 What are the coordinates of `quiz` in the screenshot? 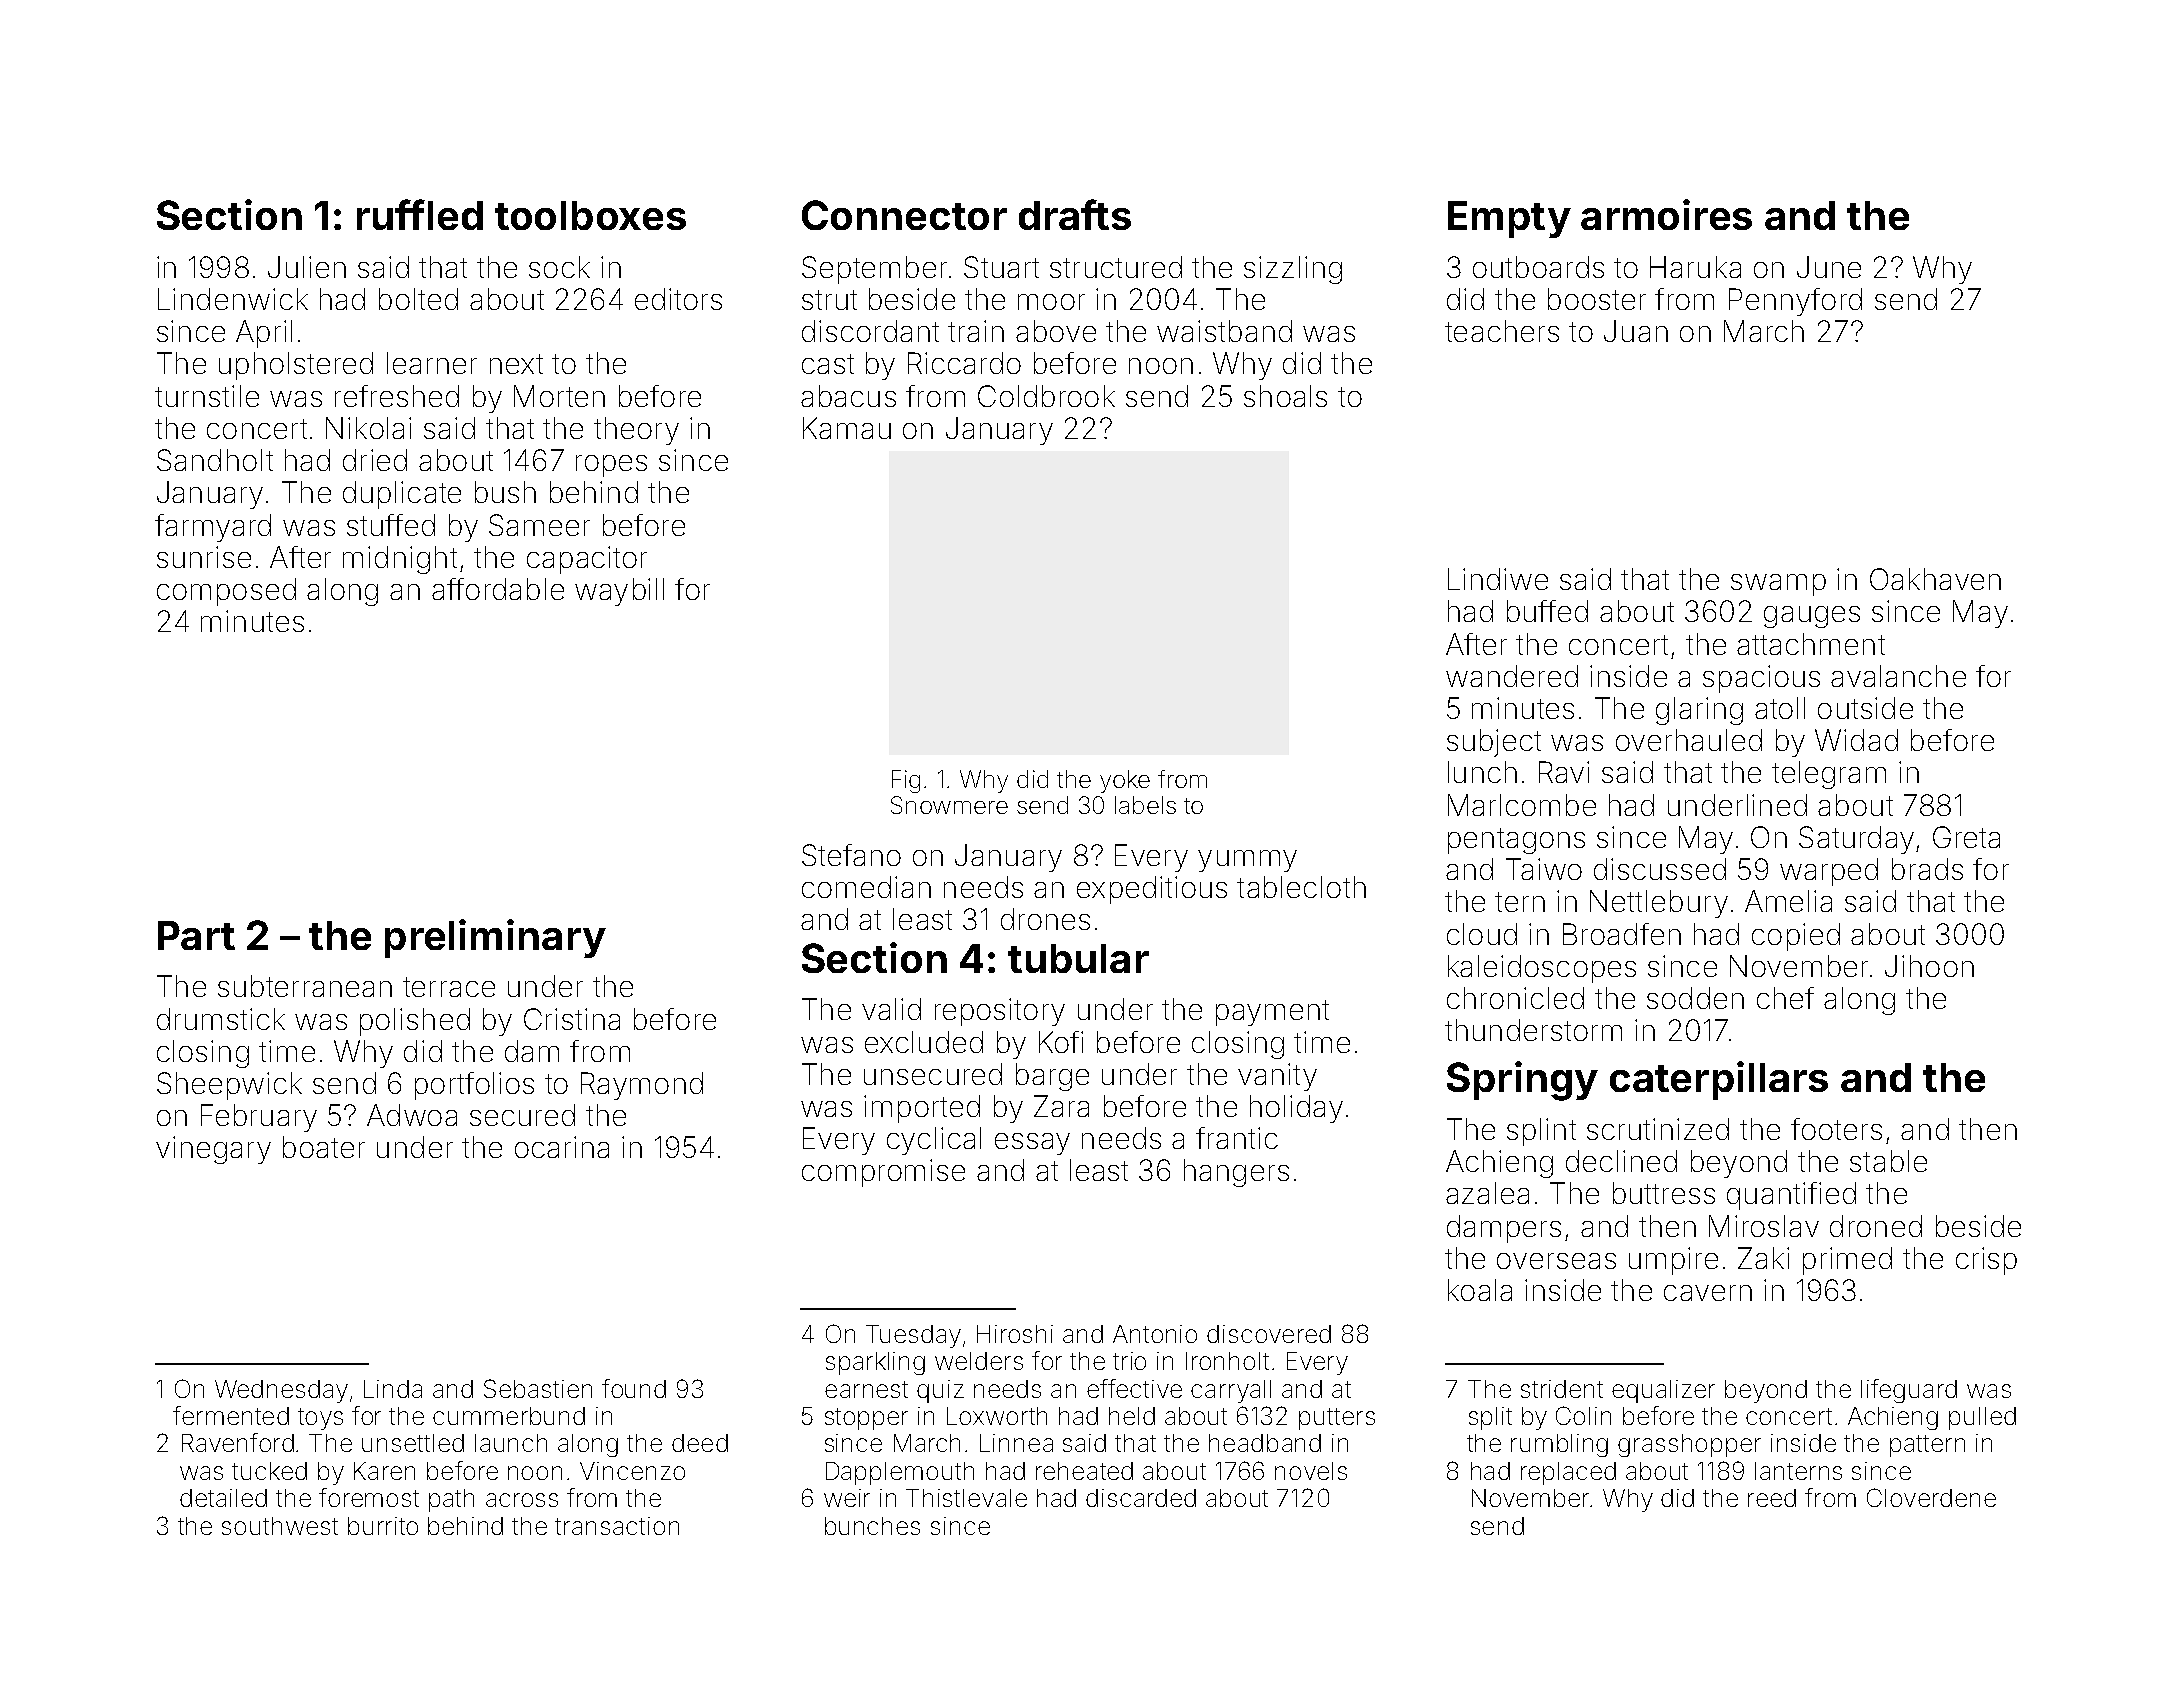 It's located at (940, 1391).
